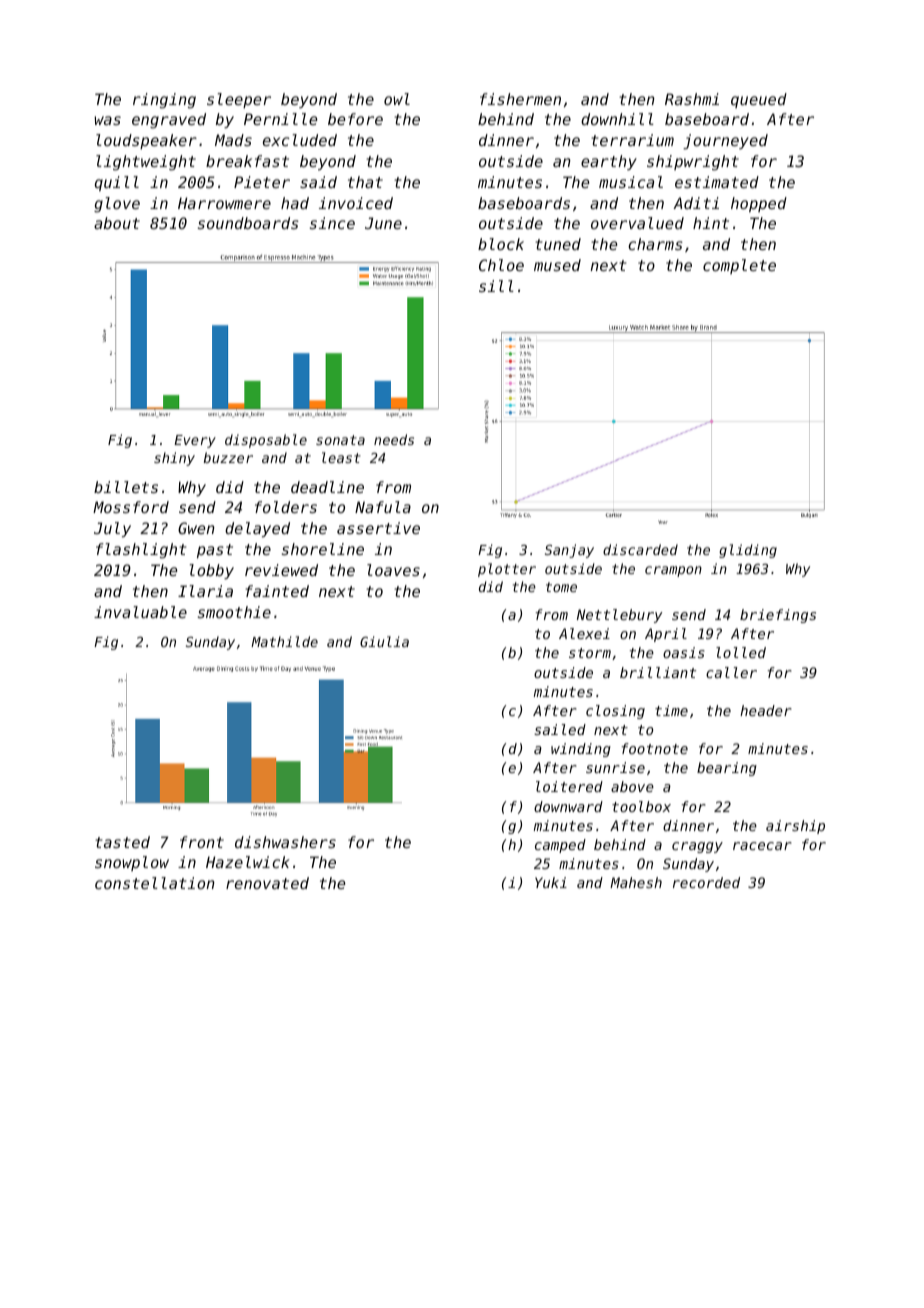 The image size is (924, 1308). I want to click on sill, so click(496, 286).
